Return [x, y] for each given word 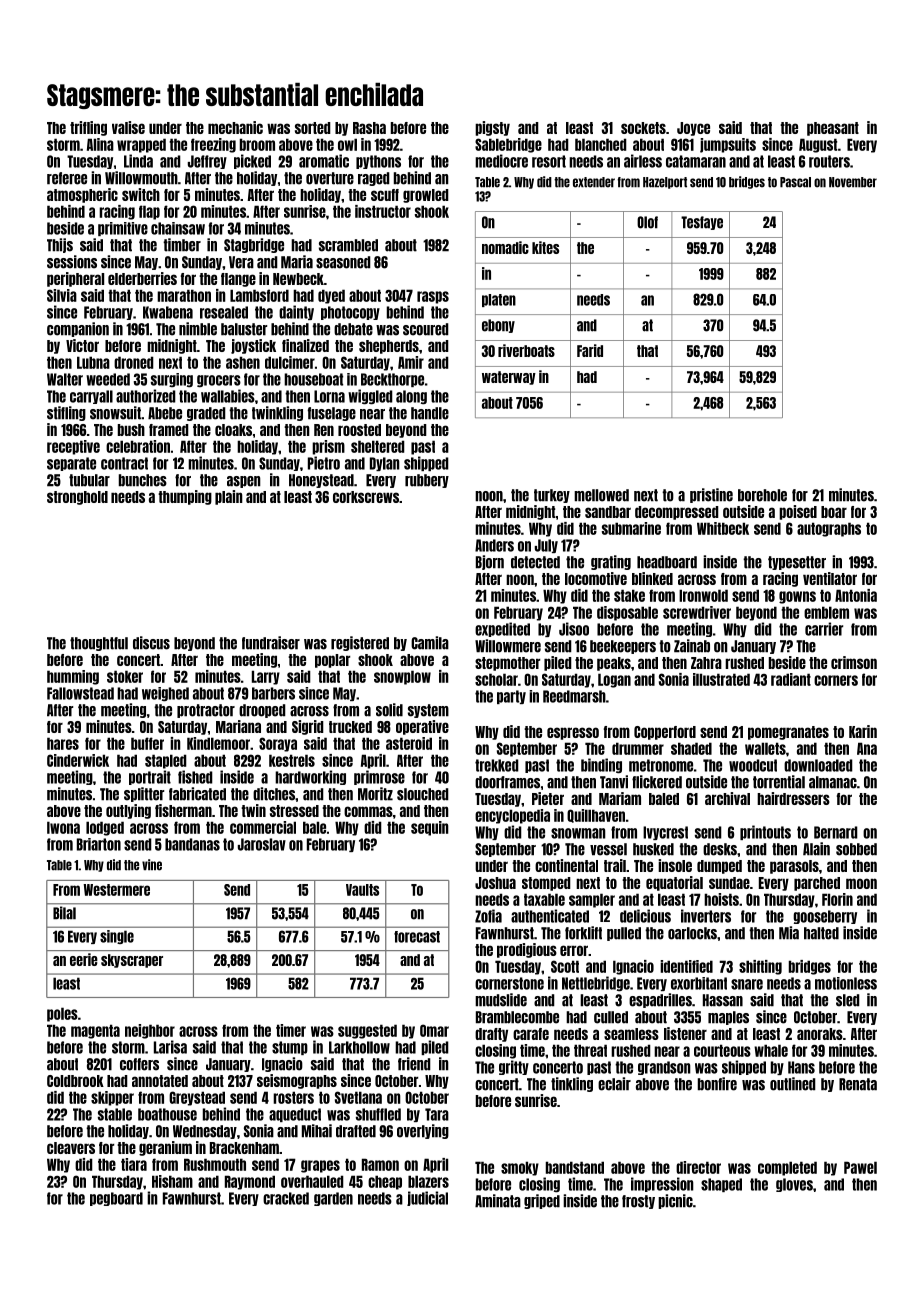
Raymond [250, 1182]
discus [151, 643]
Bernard [836, 832]
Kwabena [168, 312]
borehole [762, 495]
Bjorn [490, 562]
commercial [263, 827]
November [853, 182]
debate [353, 329]
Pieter [548, 798]
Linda [138, 161]
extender [594, 182]
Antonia [856, 595]
